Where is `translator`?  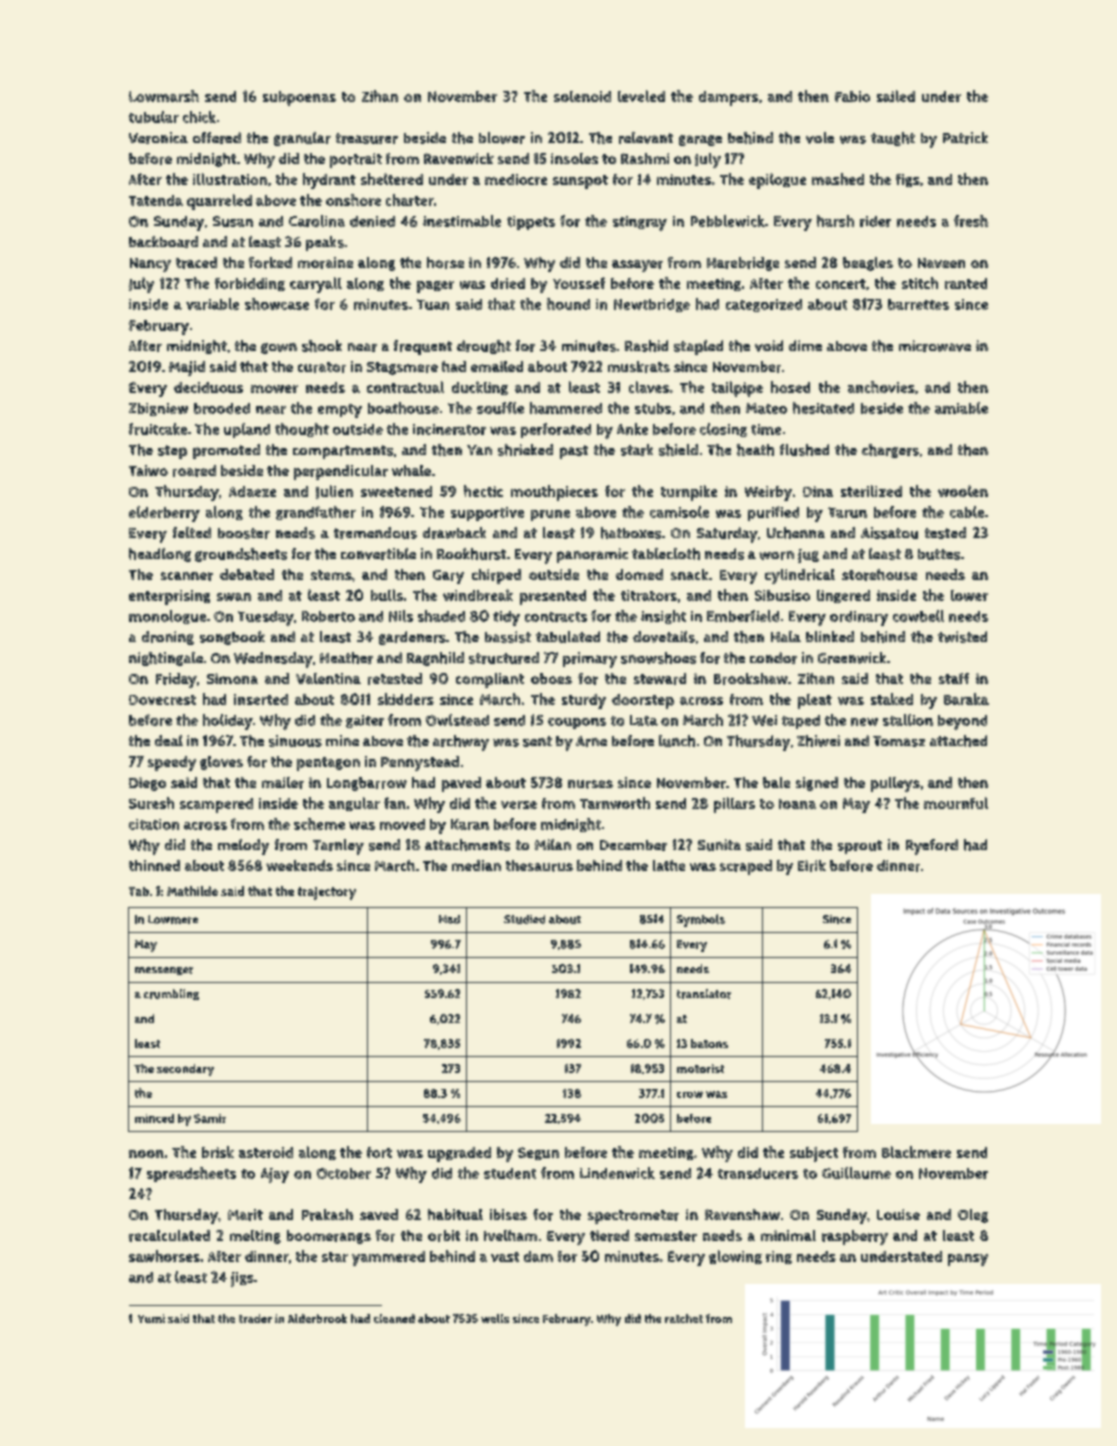
translator is located at coordinates (704, 994).
